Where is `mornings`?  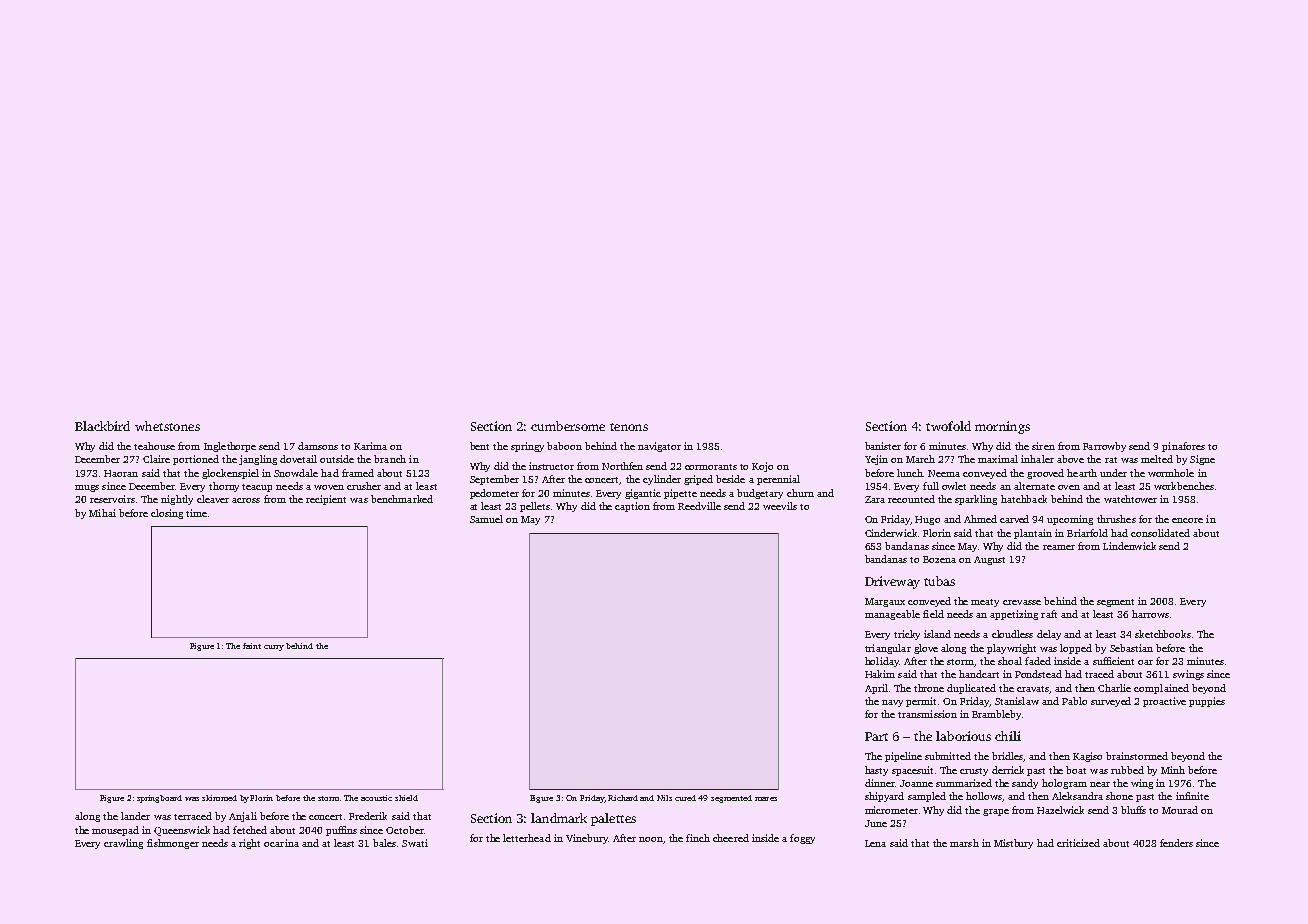 mornings is located at coordinates (1002, 427).
